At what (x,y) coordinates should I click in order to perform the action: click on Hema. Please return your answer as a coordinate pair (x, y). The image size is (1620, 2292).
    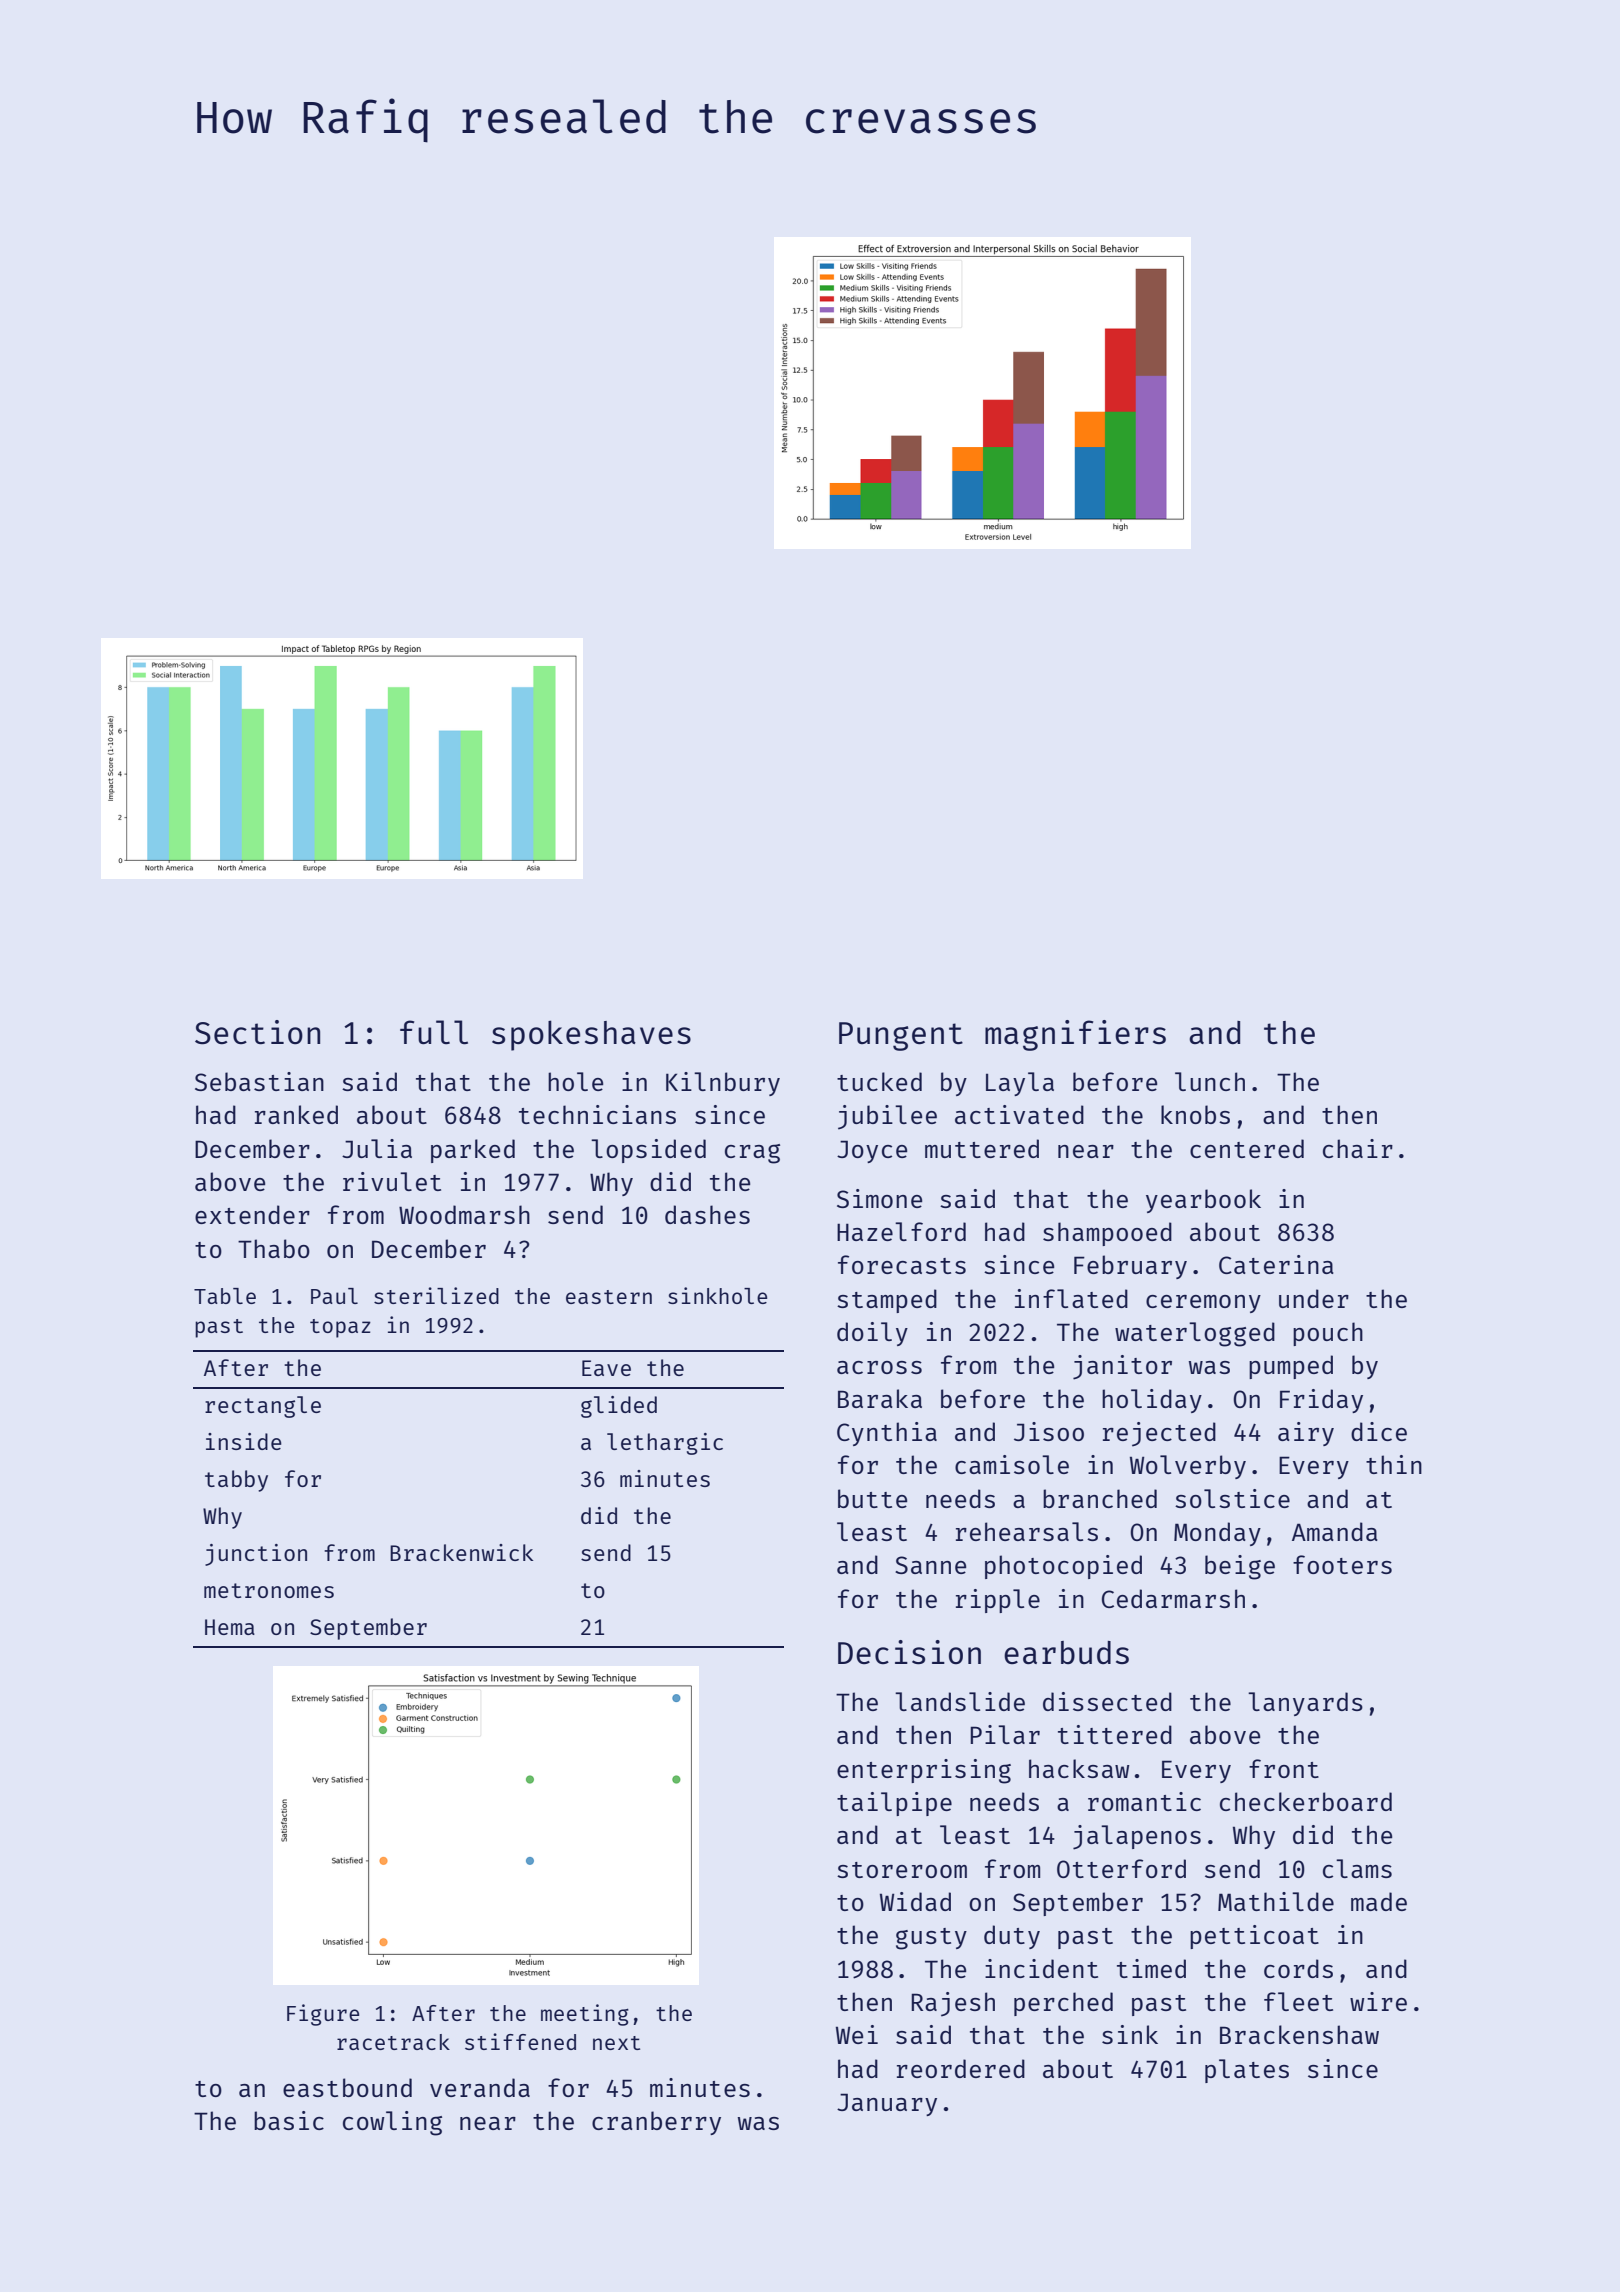
    Looking at the image, I should click on (230, 1627).
